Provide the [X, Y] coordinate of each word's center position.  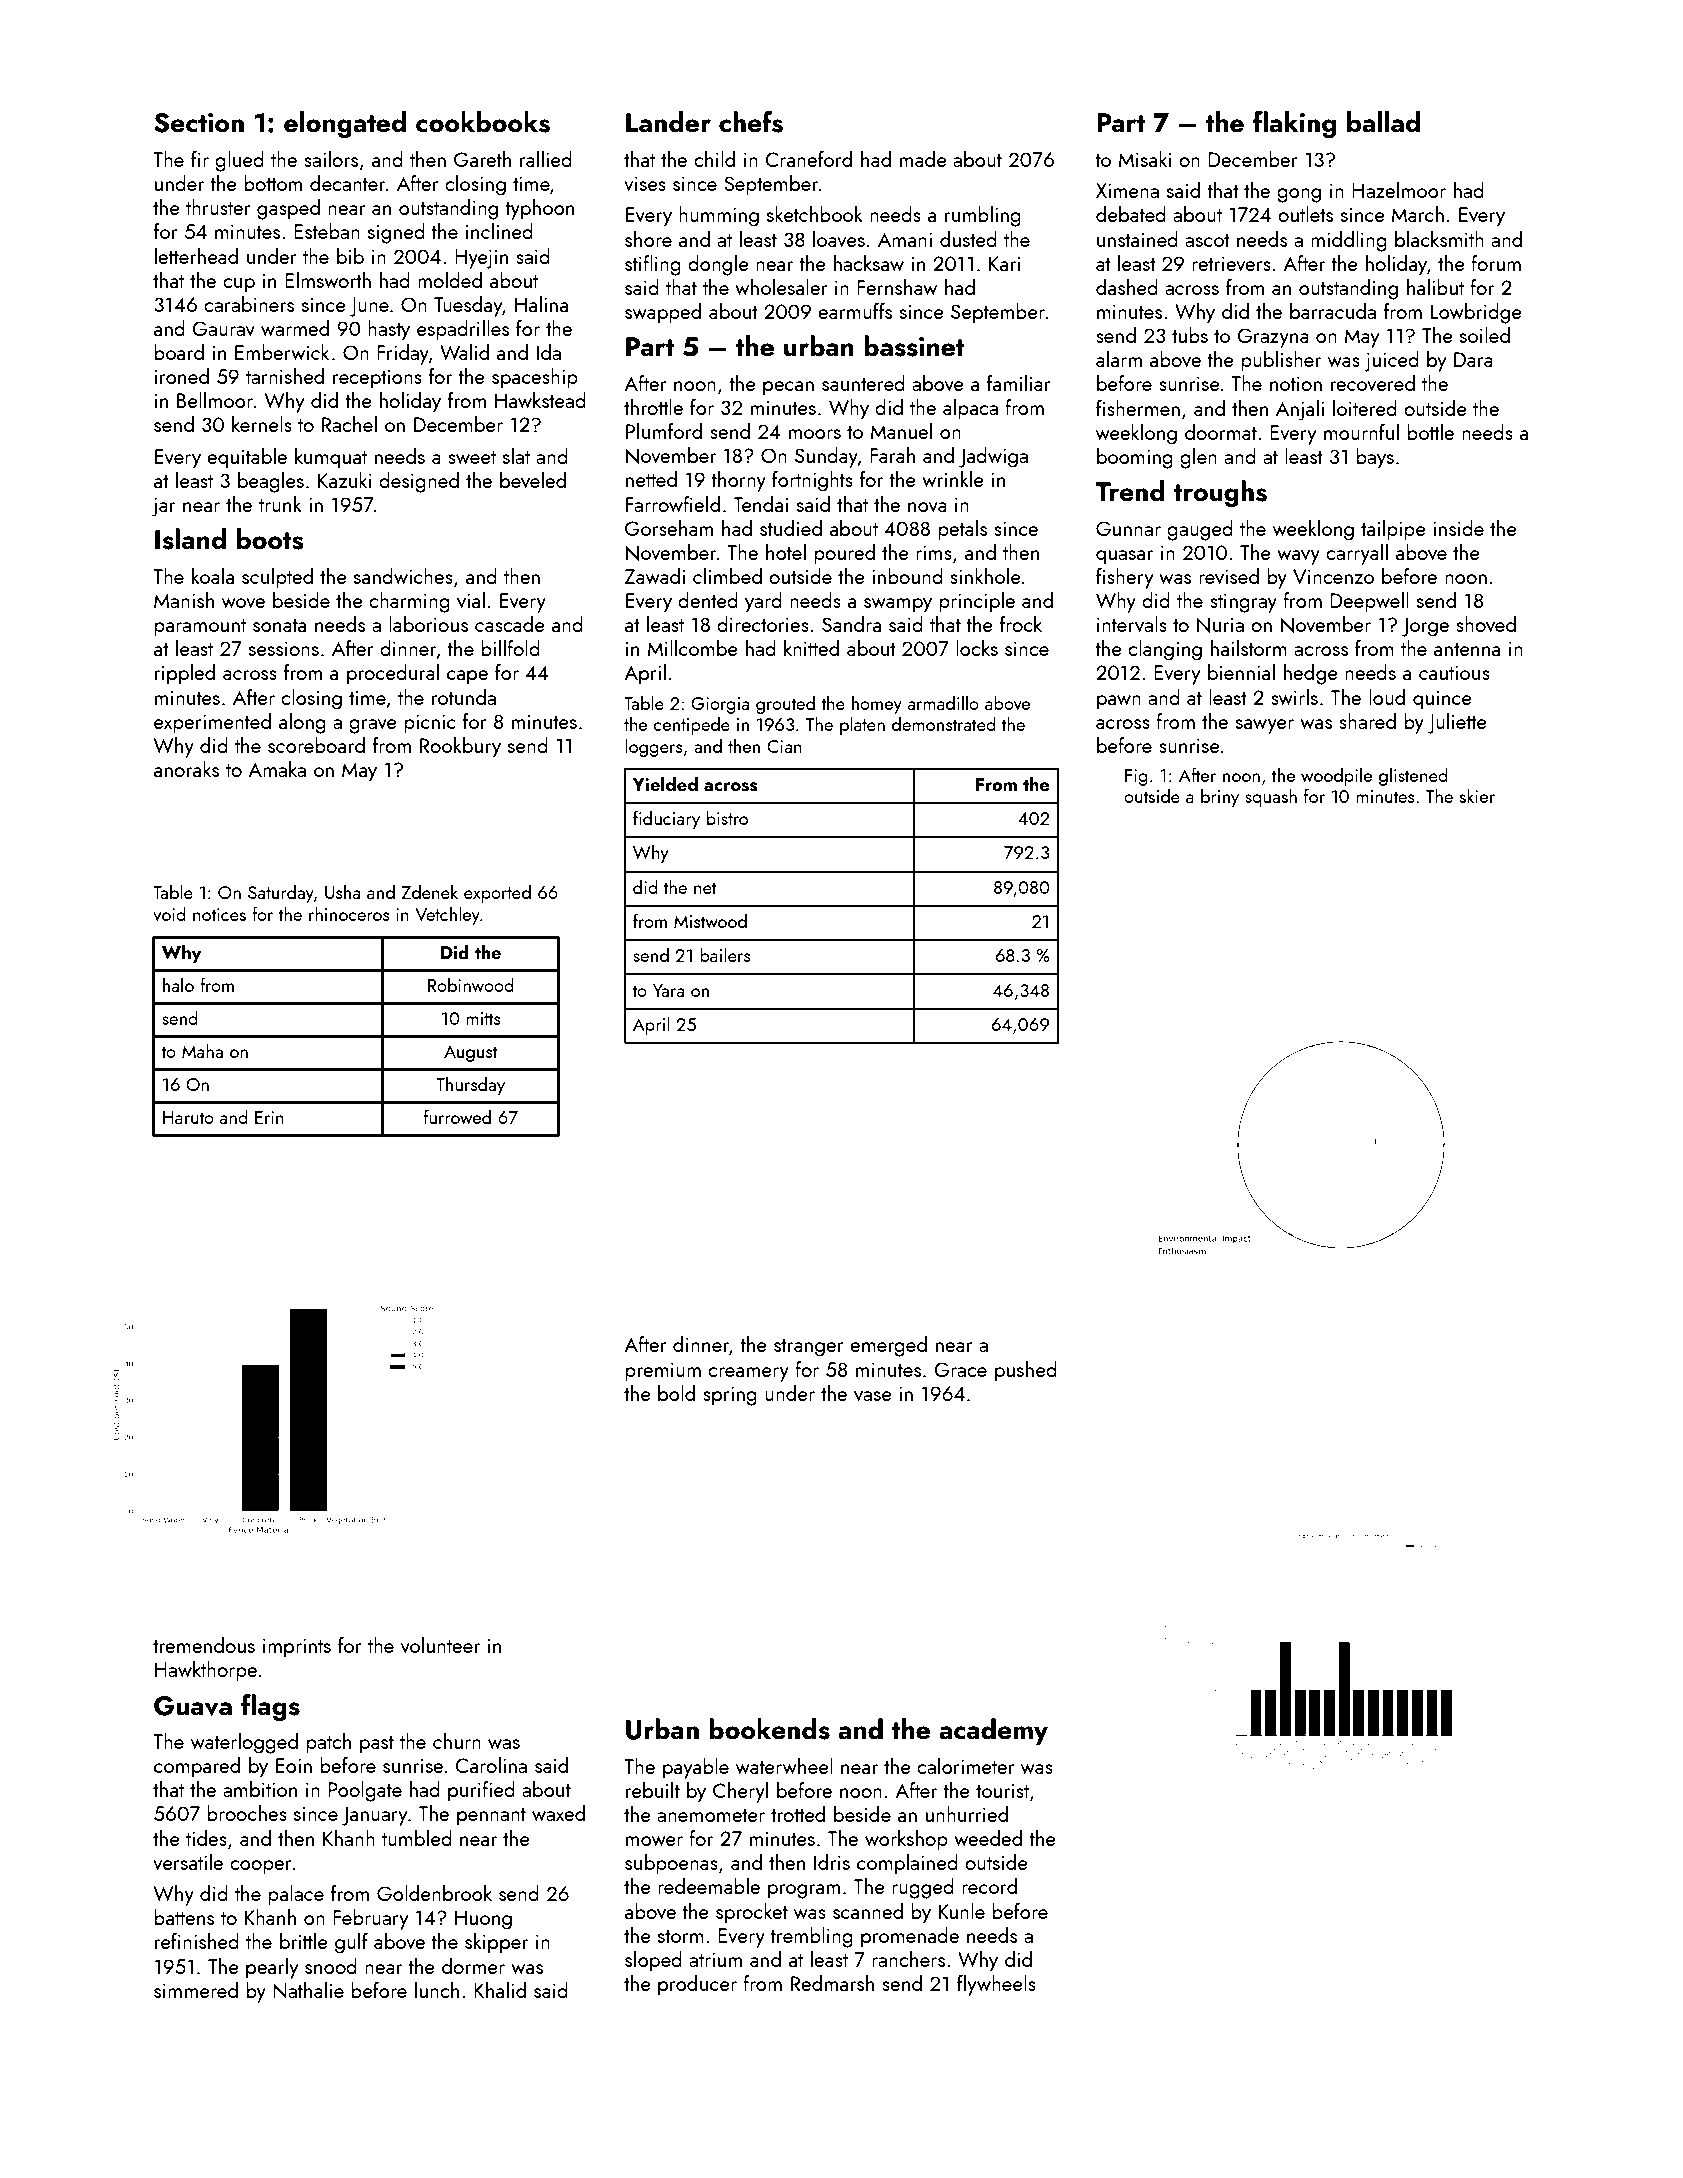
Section [199, 123]
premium [663, 1372]
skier [1477, 795]
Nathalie [308, 1990]
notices [219, 914]
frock [1021, 624]
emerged [888, 1346]
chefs [751, 122]
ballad [1383, 122]
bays [1375, 458]
